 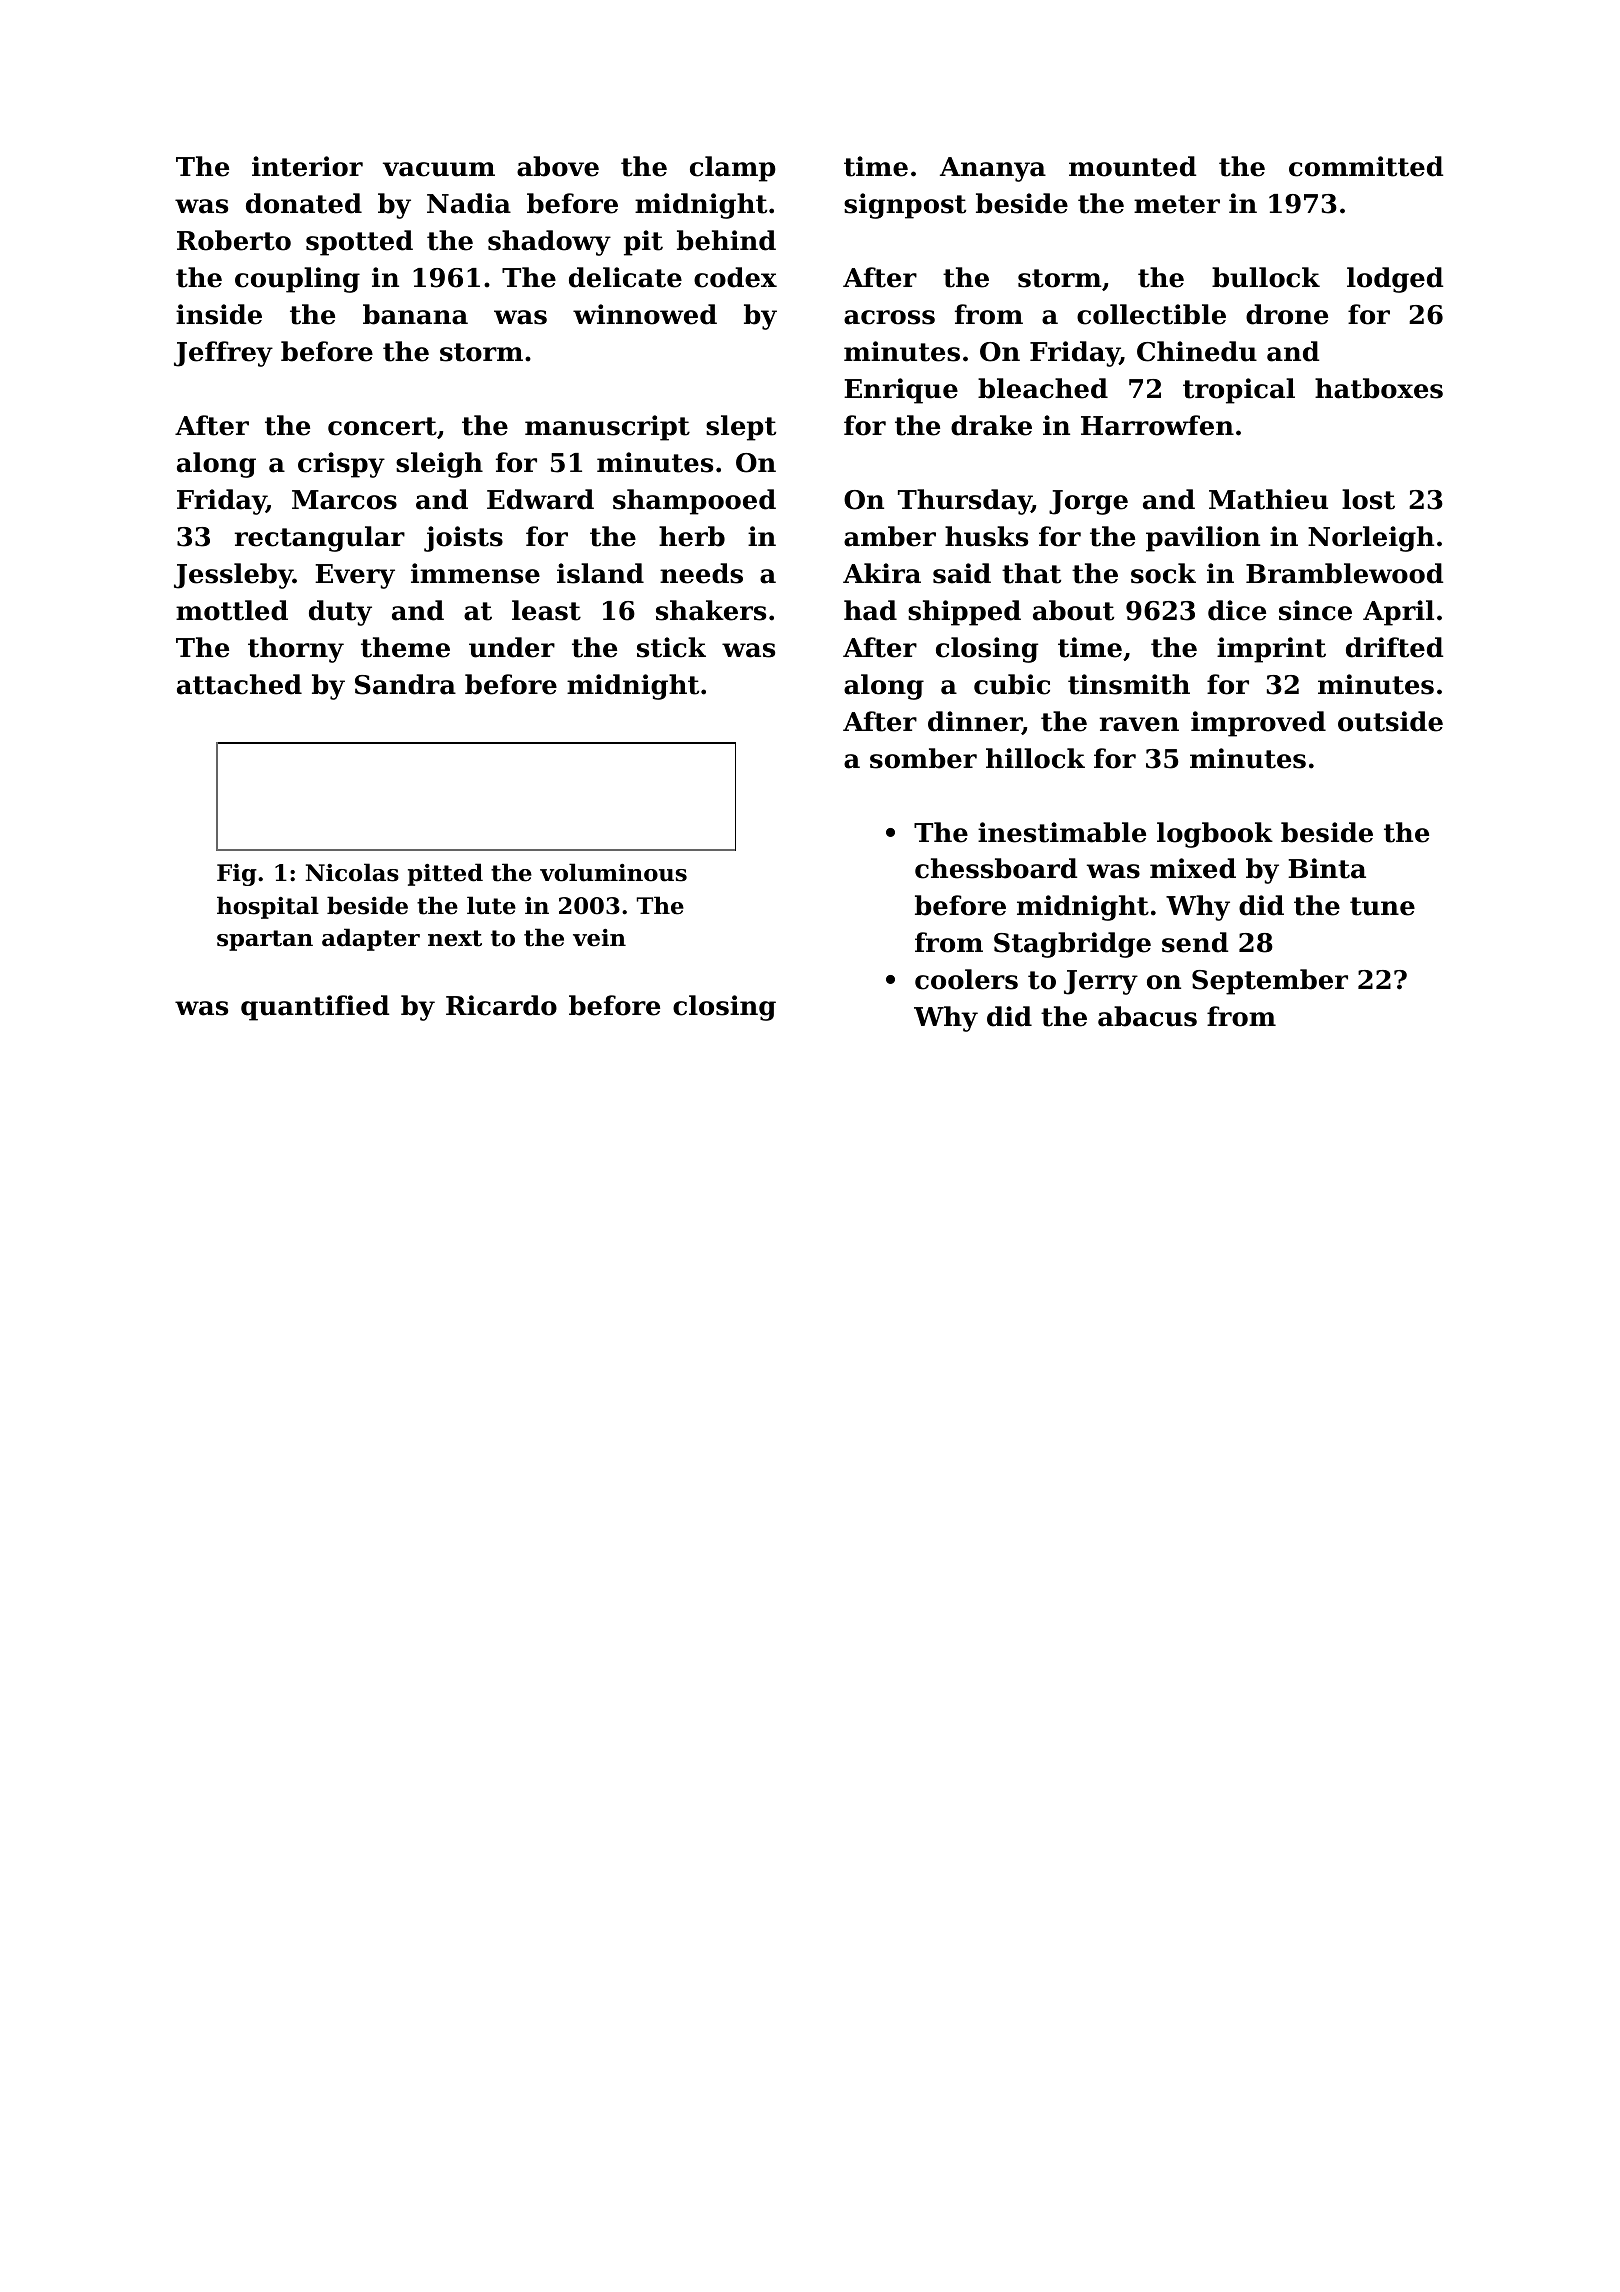 What do you see at coordinates (315, 1008) in the screenshot?
I see `quantified` at bounding box center [315, 1008].
